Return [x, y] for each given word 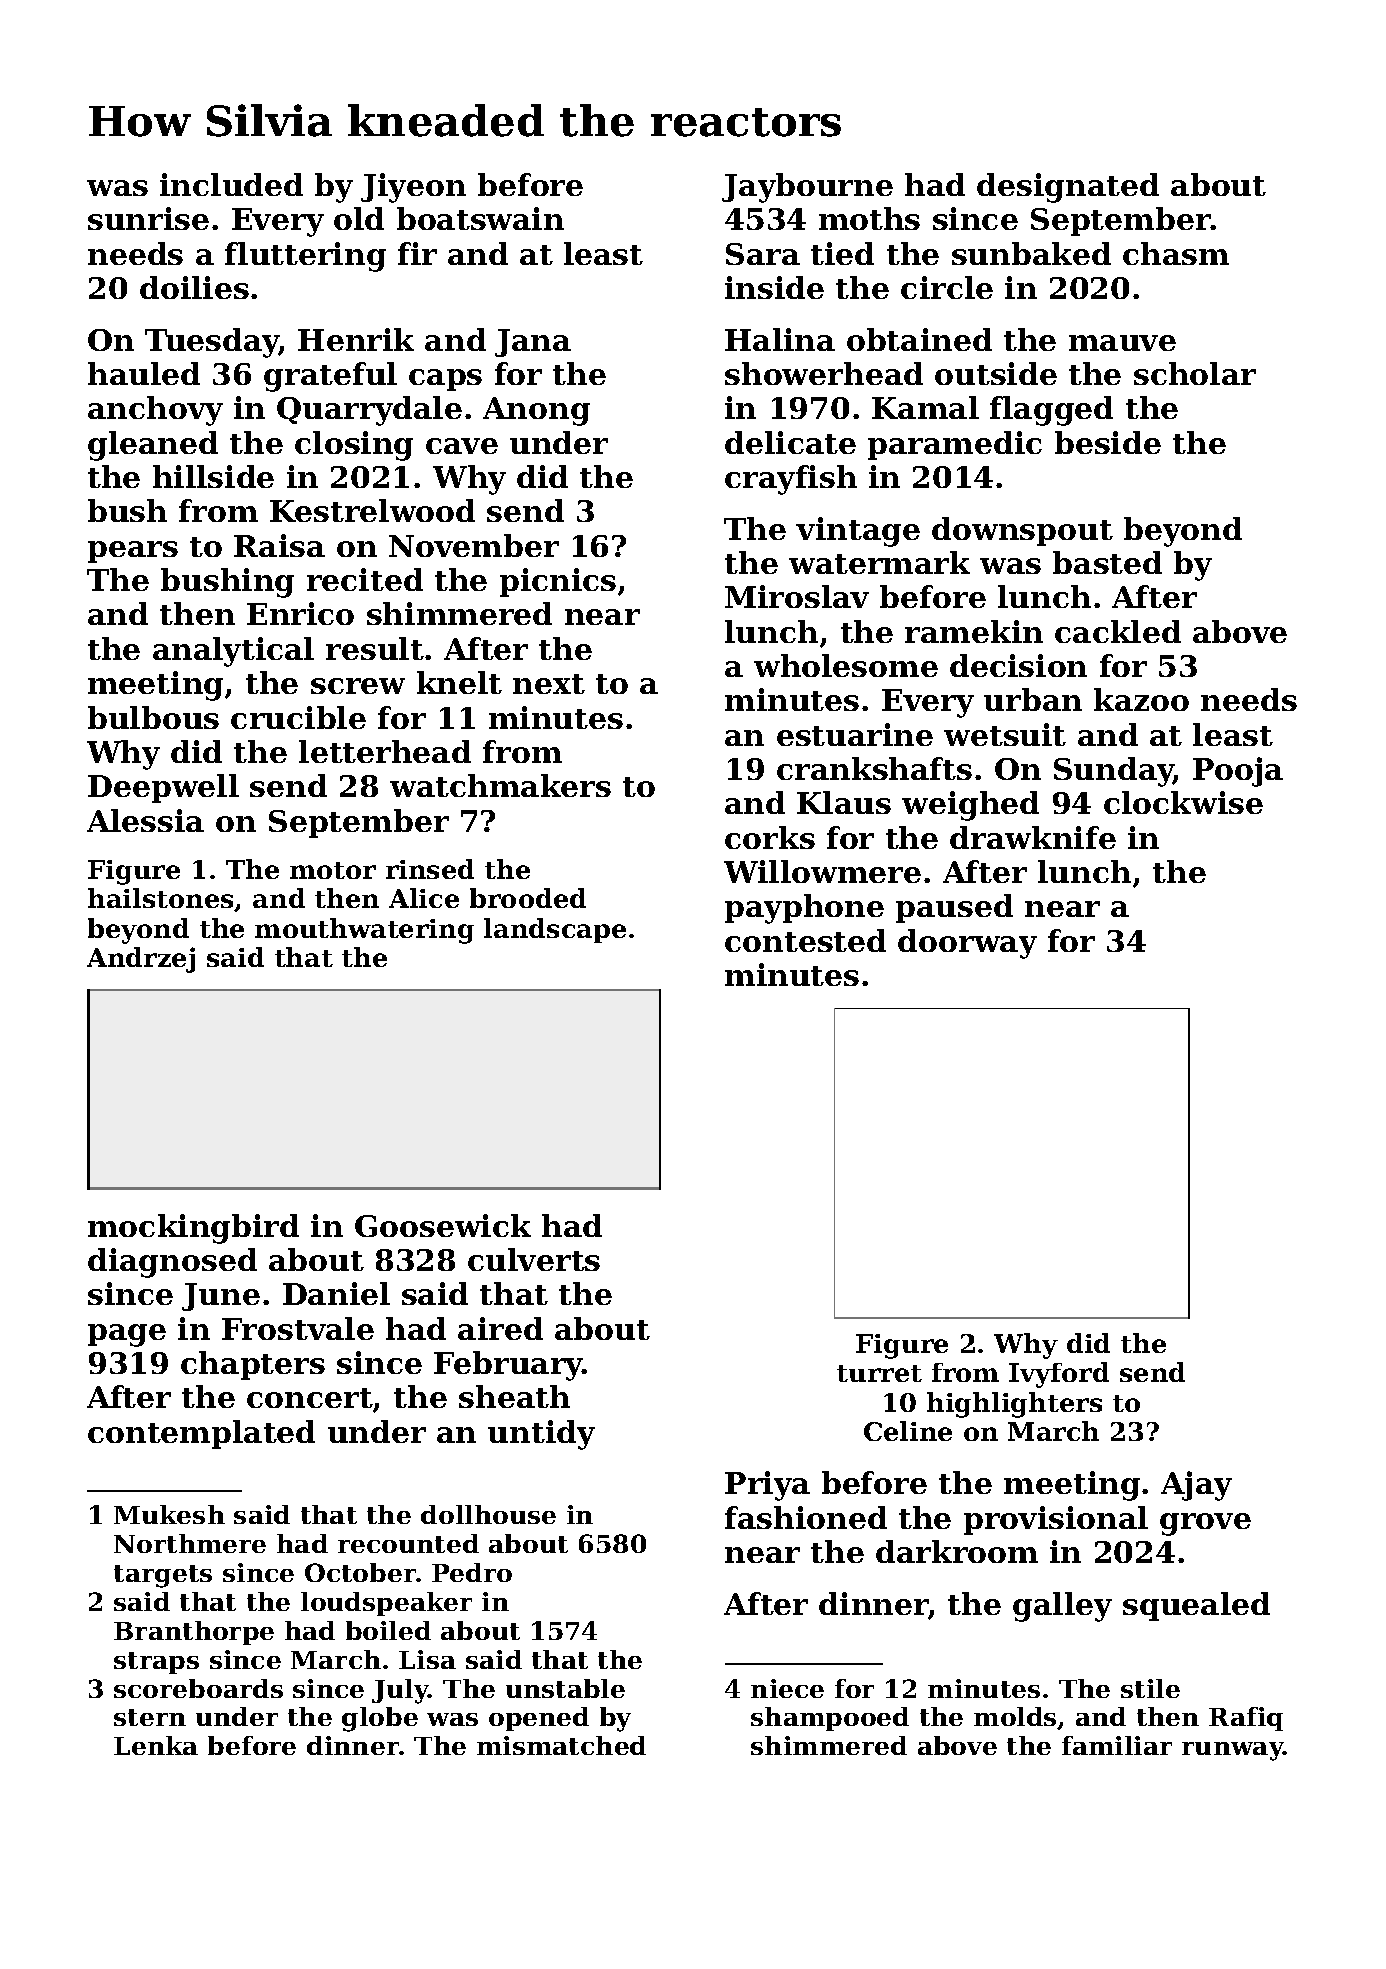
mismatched [561, 1745]
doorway [967, 944]
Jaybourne [807, 188]
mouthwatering [364, 931]
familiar [1117, 1745]
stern [150, 1717]
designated [1068, 188]
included [231, 184]
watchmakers [500, 785]
